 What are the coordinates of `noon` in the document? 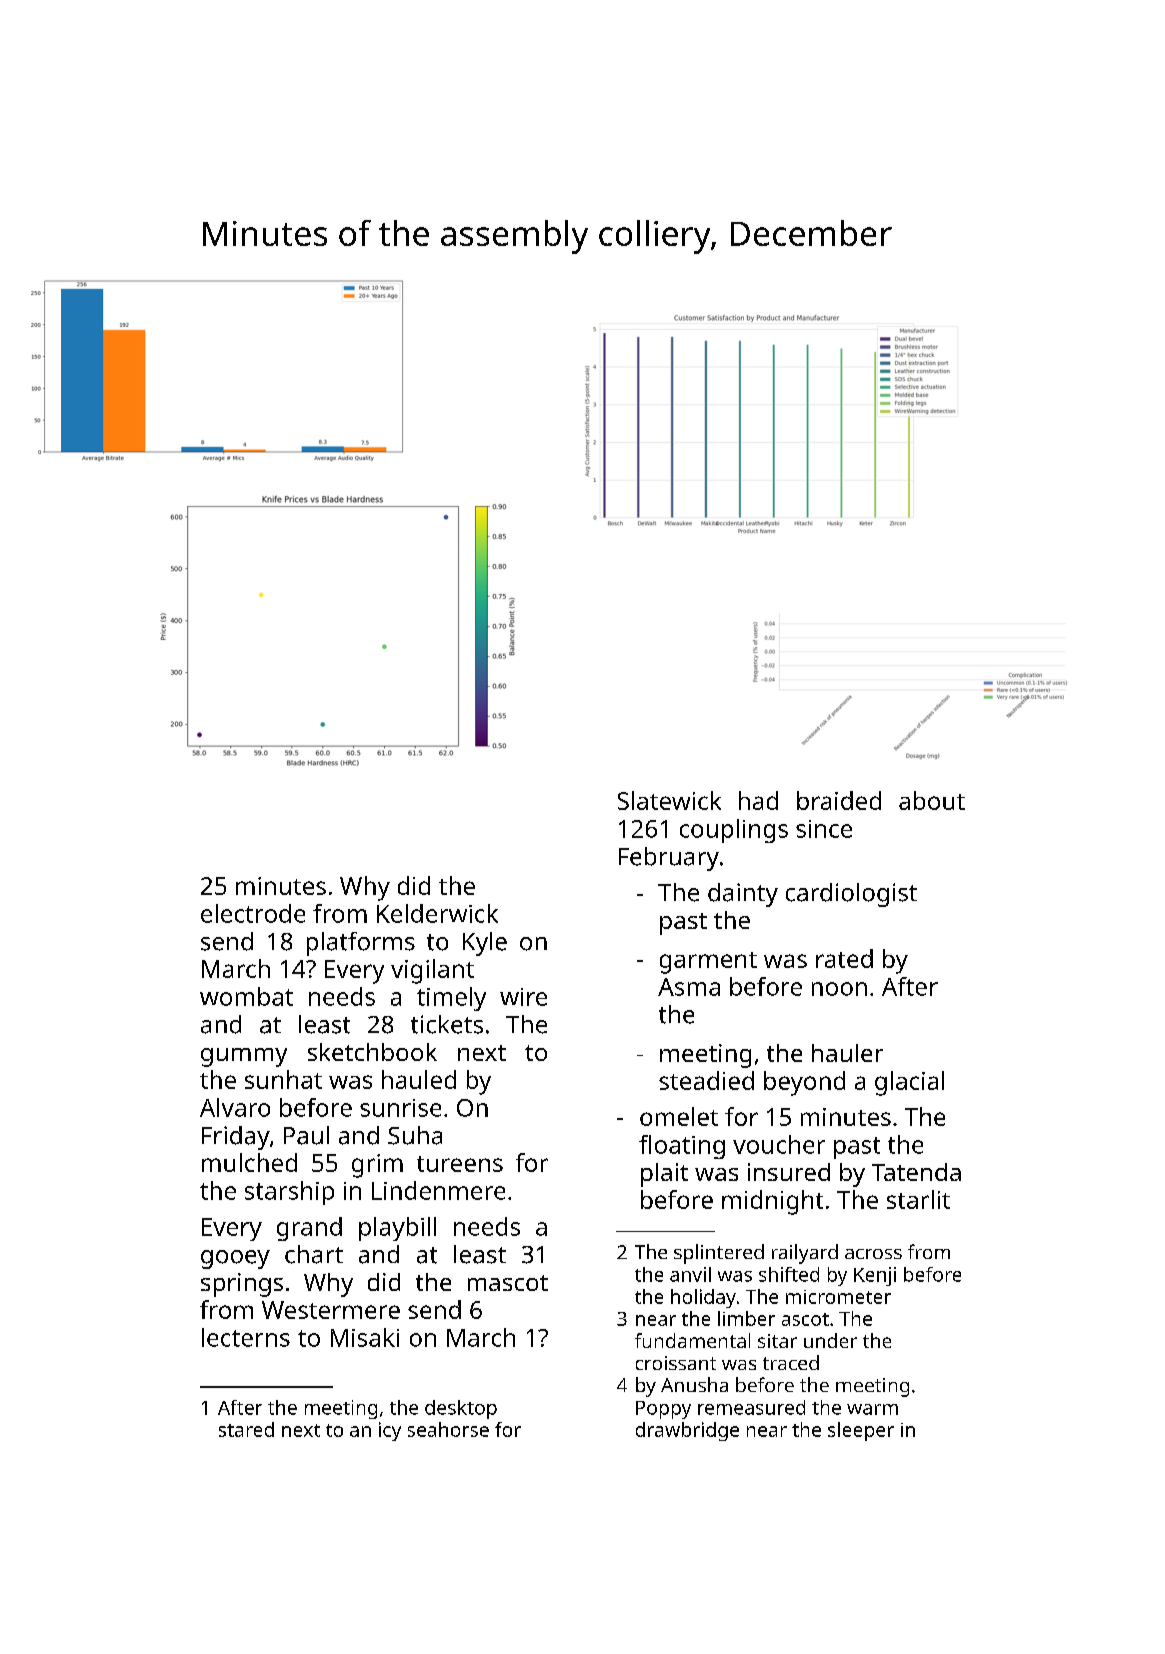 It's located at (839, 989).
